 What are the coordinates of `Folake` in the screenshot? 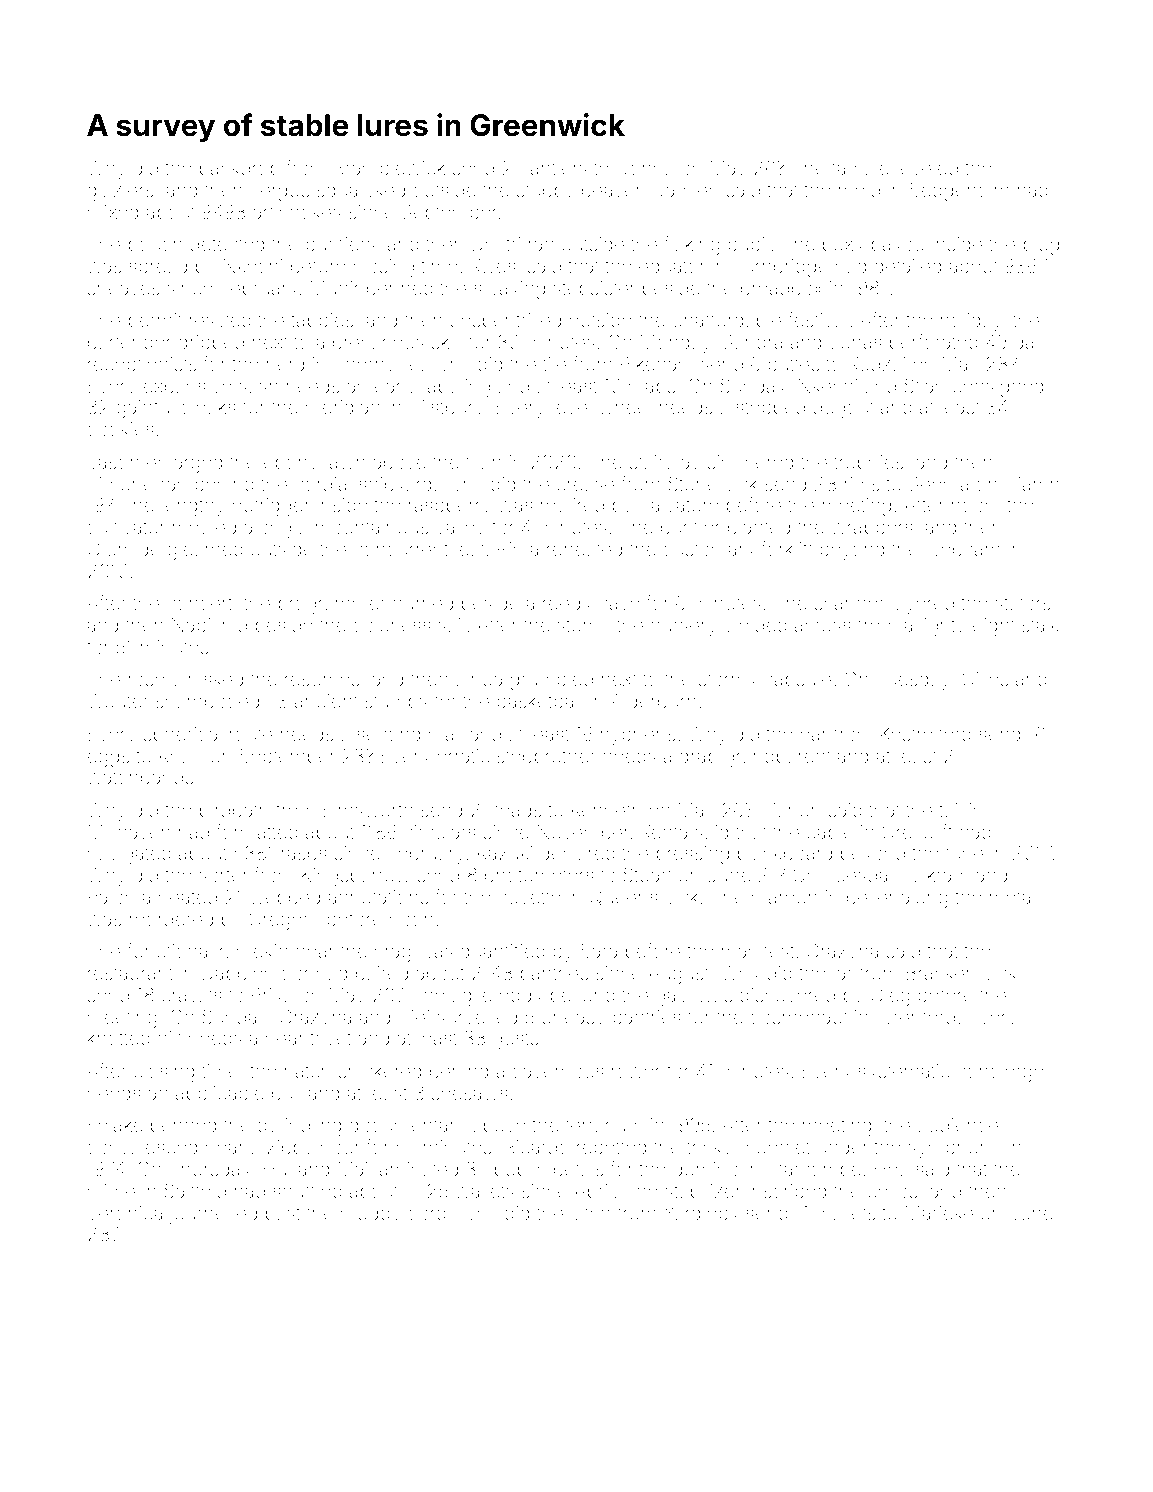 It's located at (115, 1124).
